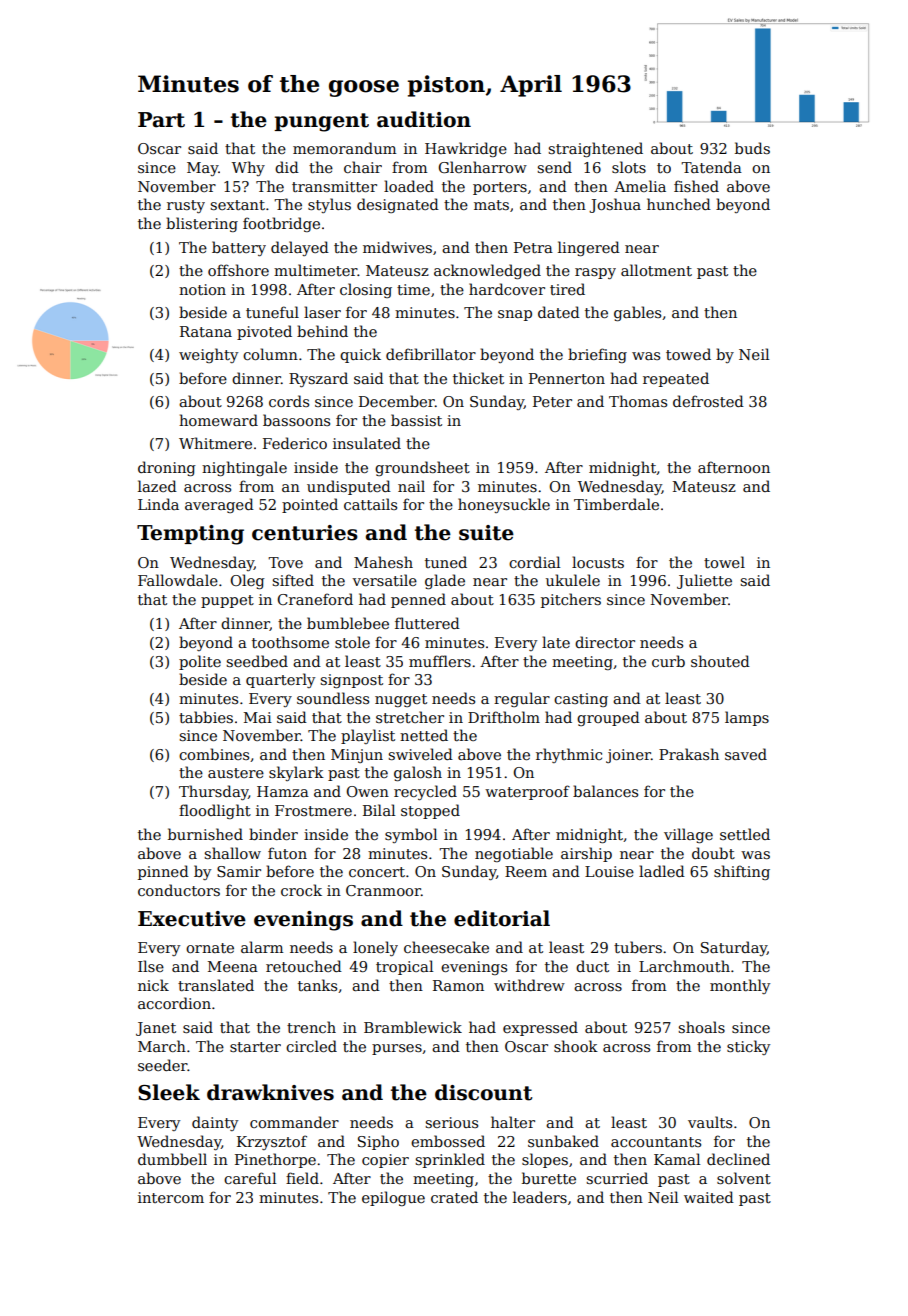 This document has height=1316, width=908. I want to click on battery, so click(239, 248).
